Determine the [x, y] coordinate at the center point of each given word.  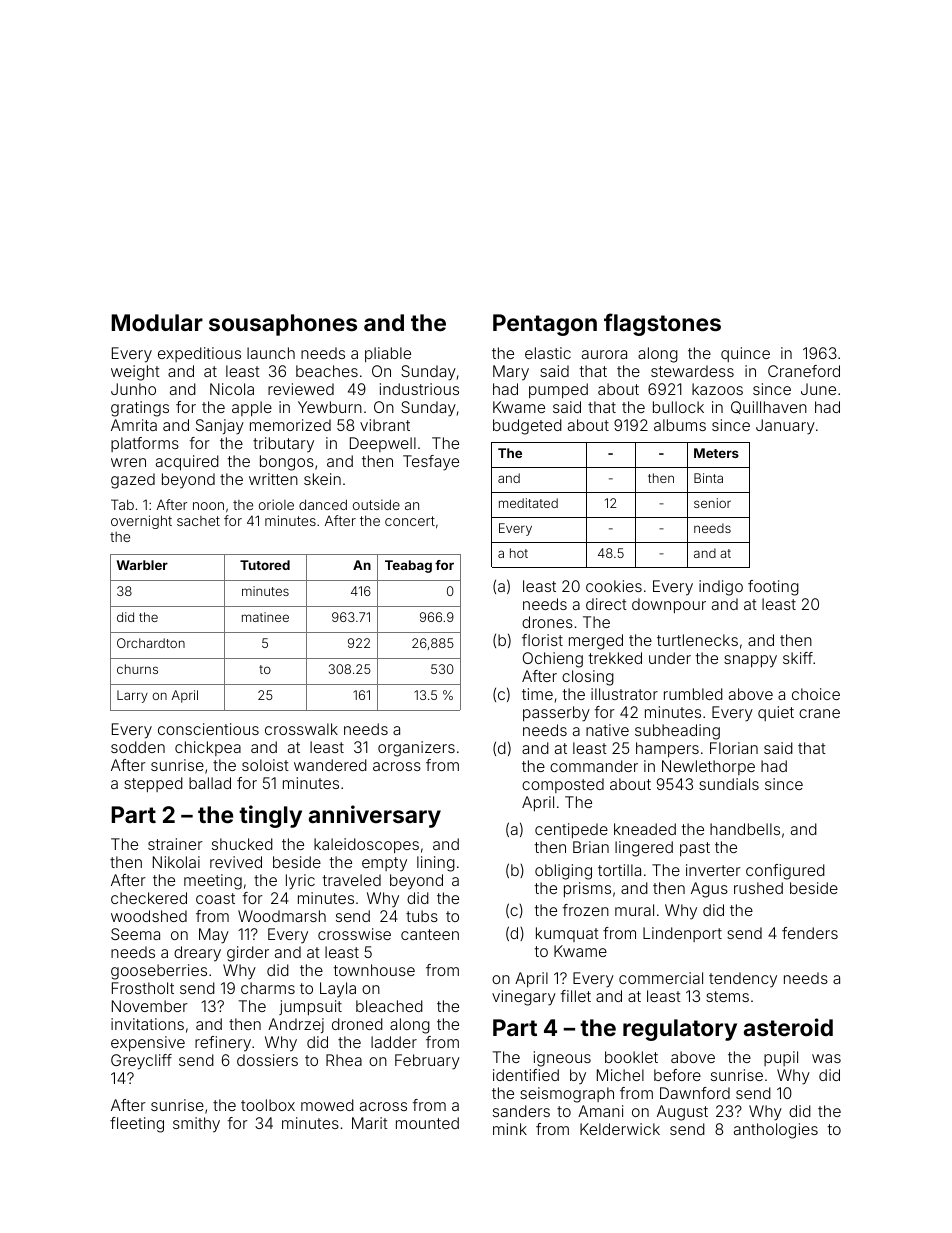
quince [745, 354]
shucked [242, 844]
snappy [750, 661]
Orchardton [151, 643]
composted [563, 785]
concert [410, 521]
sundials [729, 784]
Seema [135, 934]
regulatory [680, 1030]
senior [712, 503]
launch [271, 353]
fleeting [137, 1125]
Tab [122, 504]
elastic [548, 353]
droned [357, 1024]
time [537, 694]
